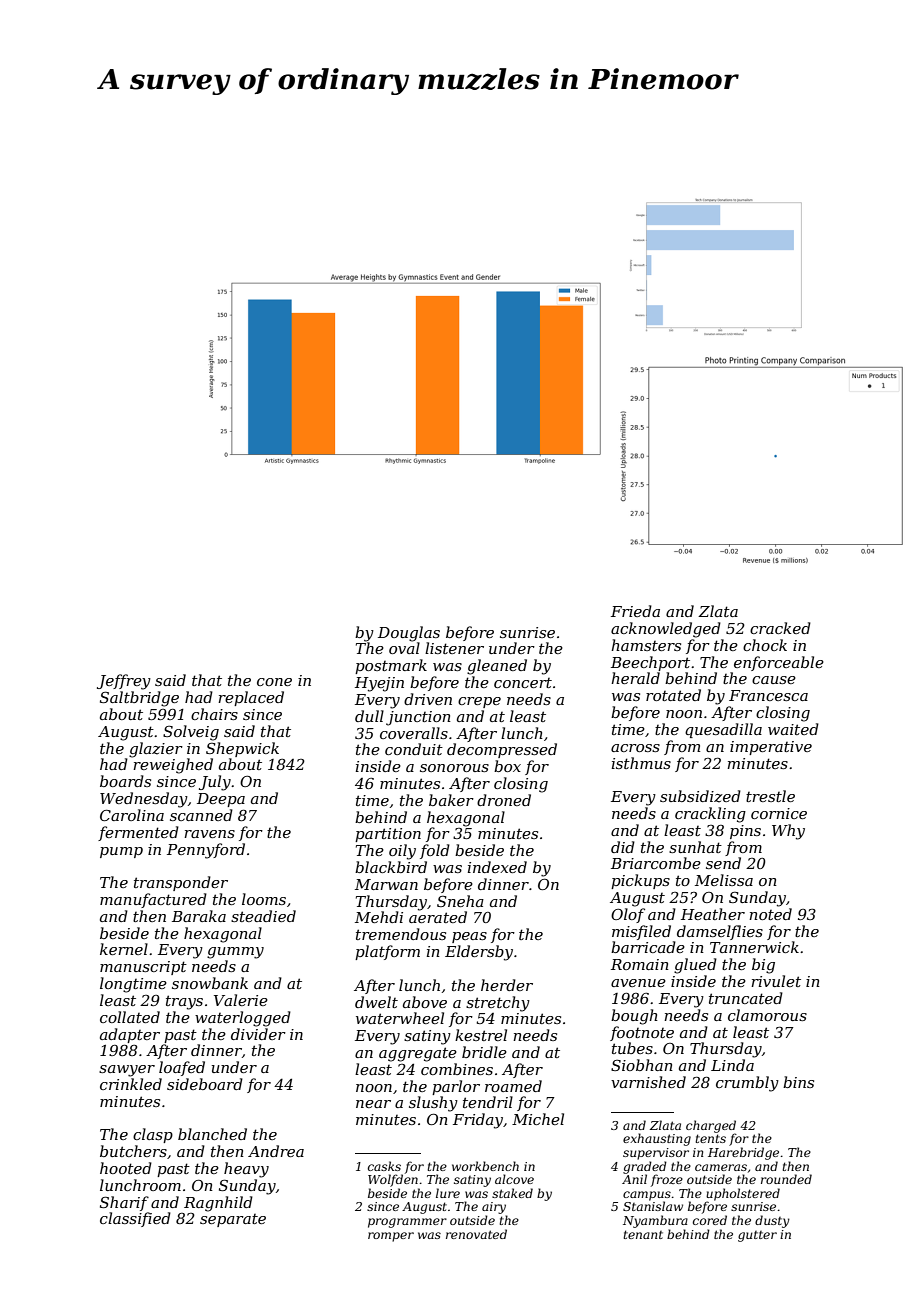 The image size is (924, 1308). What do you see at coordinates (199, 916) in the screenshot?
I see `Baraka` at bounding box center [199, 916].
